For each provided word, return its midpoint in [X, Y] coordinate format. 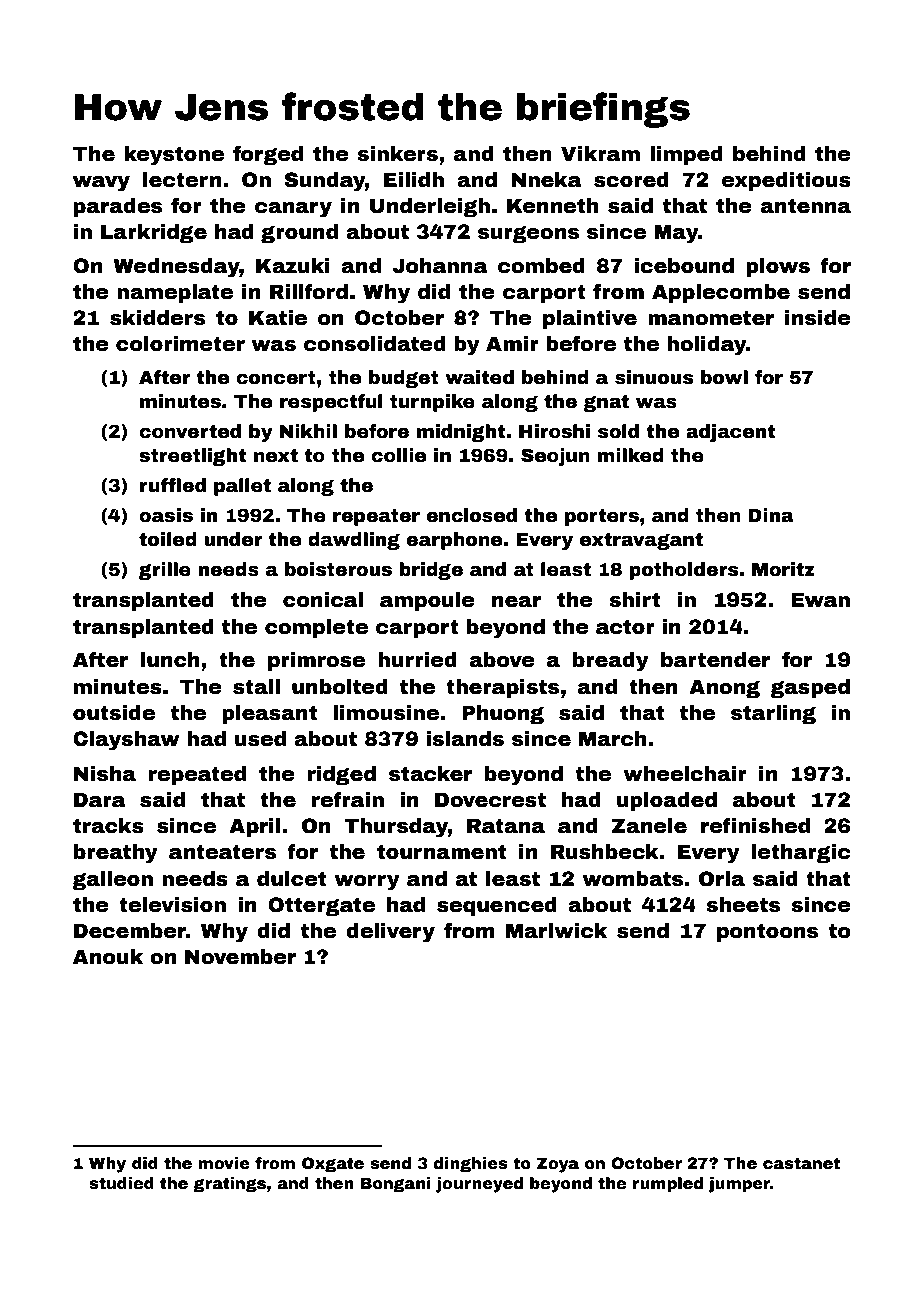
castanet [801, 1163]
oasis [166, 515]
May [676, 234]
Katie [278, 318]
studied [121, 1183]
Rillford [309, 291]
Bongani [396, 1185]
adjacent [730, 433]
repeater [376, 517]
